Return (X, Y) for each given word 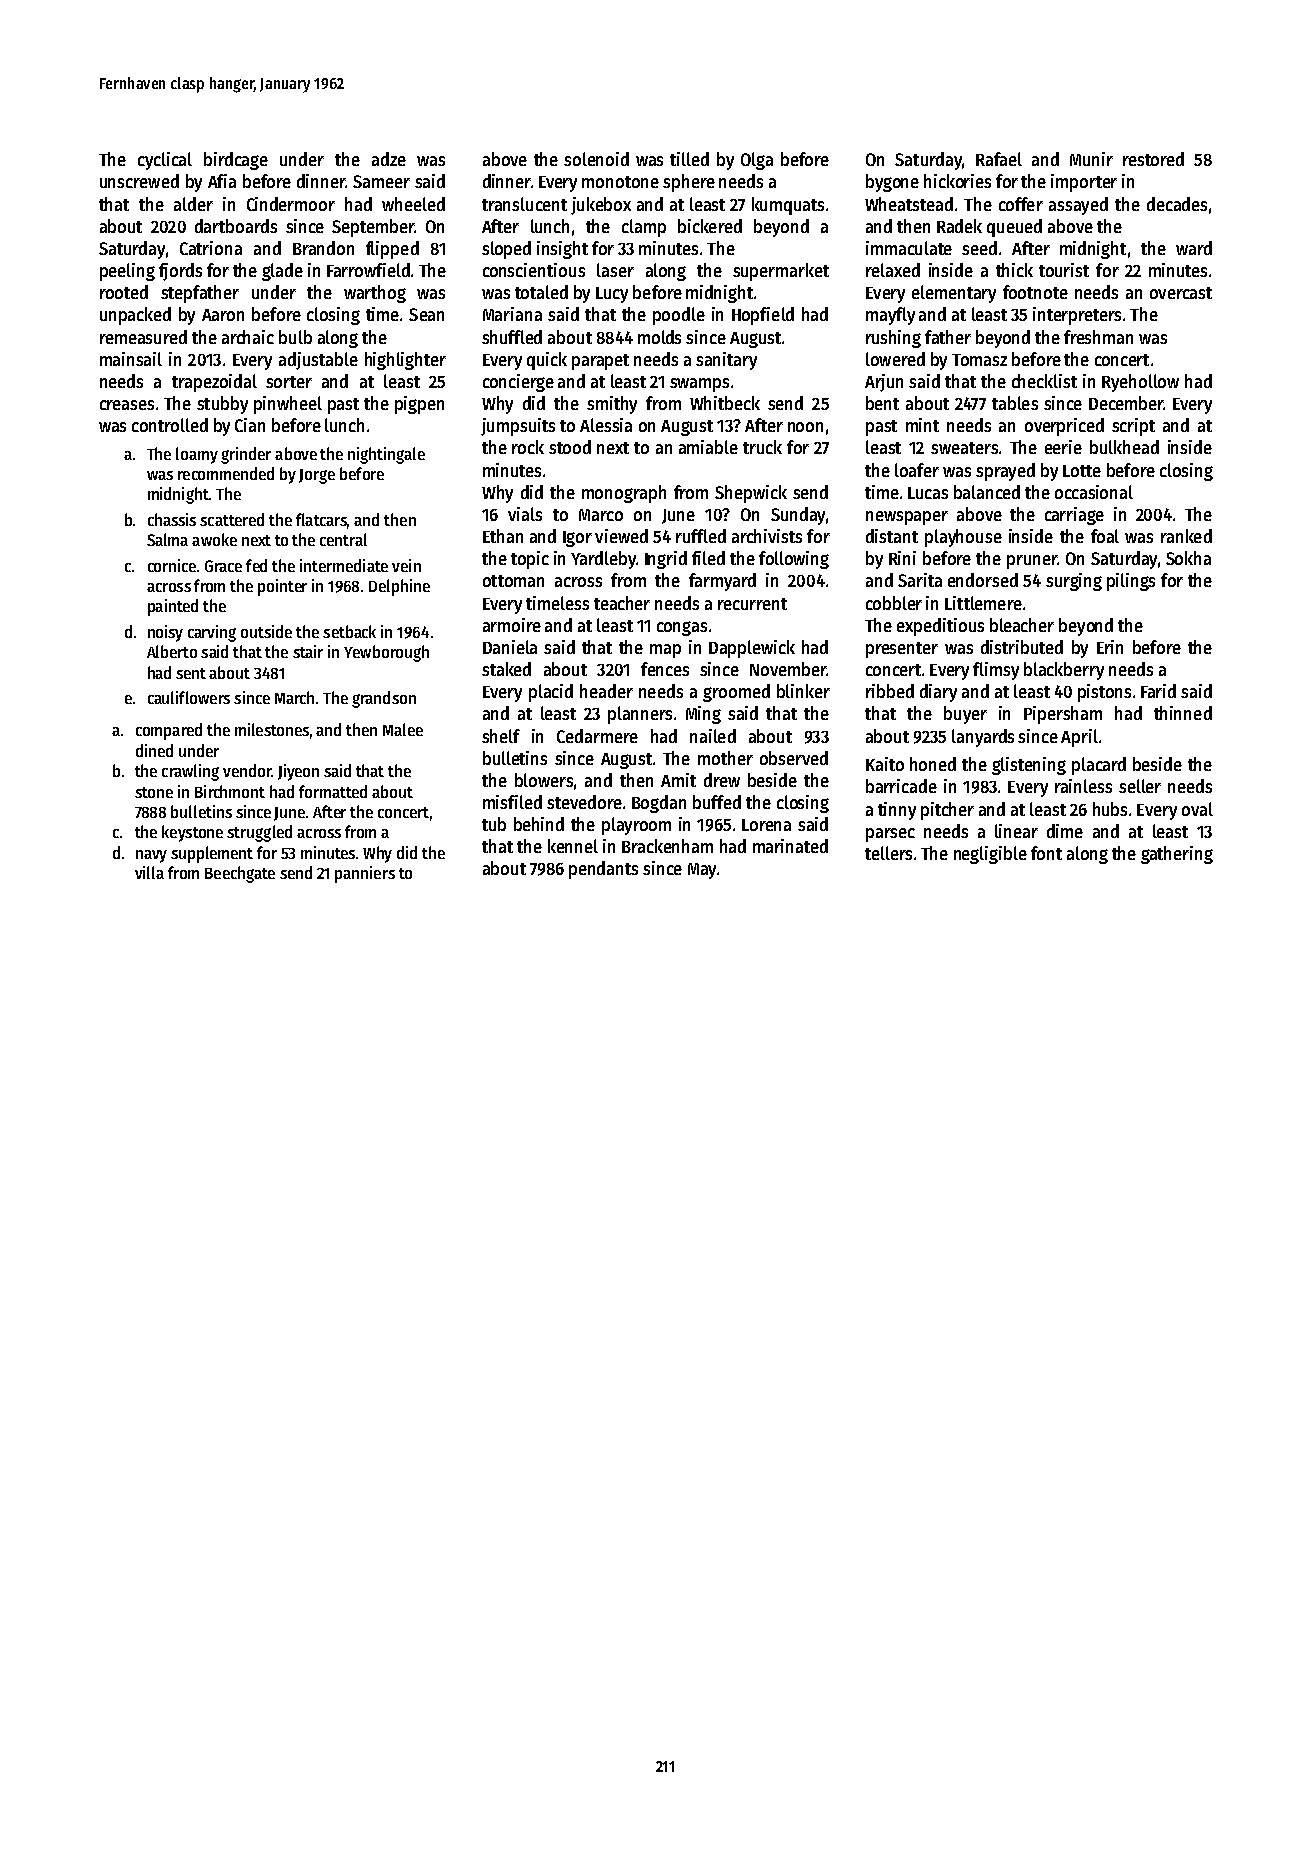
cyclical (165, 161)
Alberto (172, 651)
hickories (957, 181)
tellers (888, 853)
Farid (1158, 691)
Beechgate (240, 874)
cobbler (894, 603)
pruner (1032, 562)
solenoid (596, 159)
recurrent (752, 604)
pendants (603, 870)
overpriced (1064, 427)
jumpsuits (518, 427)
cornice (172, 565)
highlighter (405, 361)
